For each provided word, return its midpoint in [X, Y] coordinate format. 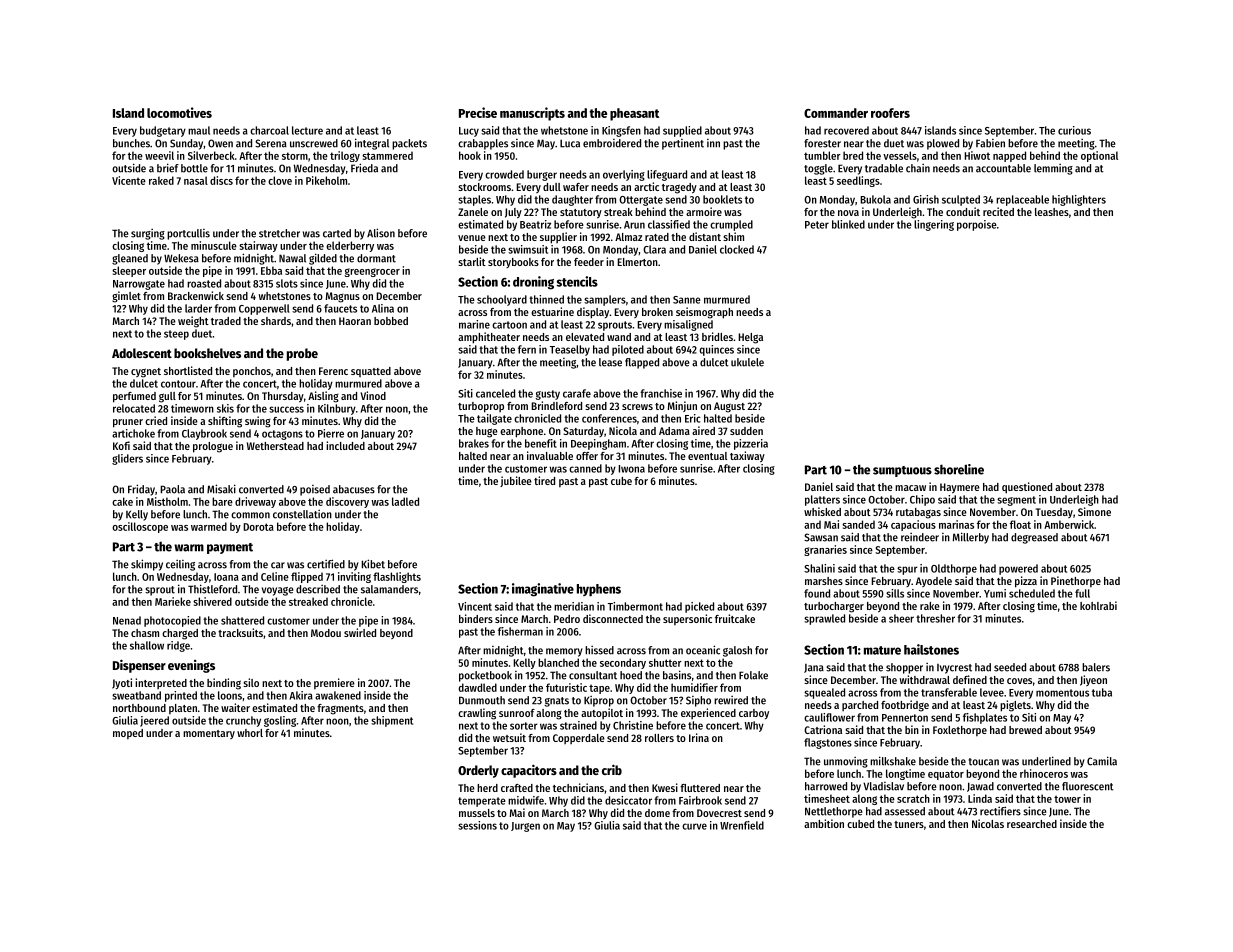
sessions [477, 825]
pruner [128, 423]
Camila [1102, 761]
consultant [593, 675]
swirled [360, 632]
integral [372, 144]
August [729, 407]
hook [470, 155]
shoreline [959, 469]
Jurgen [525, 827]
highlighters [1079, 200]
